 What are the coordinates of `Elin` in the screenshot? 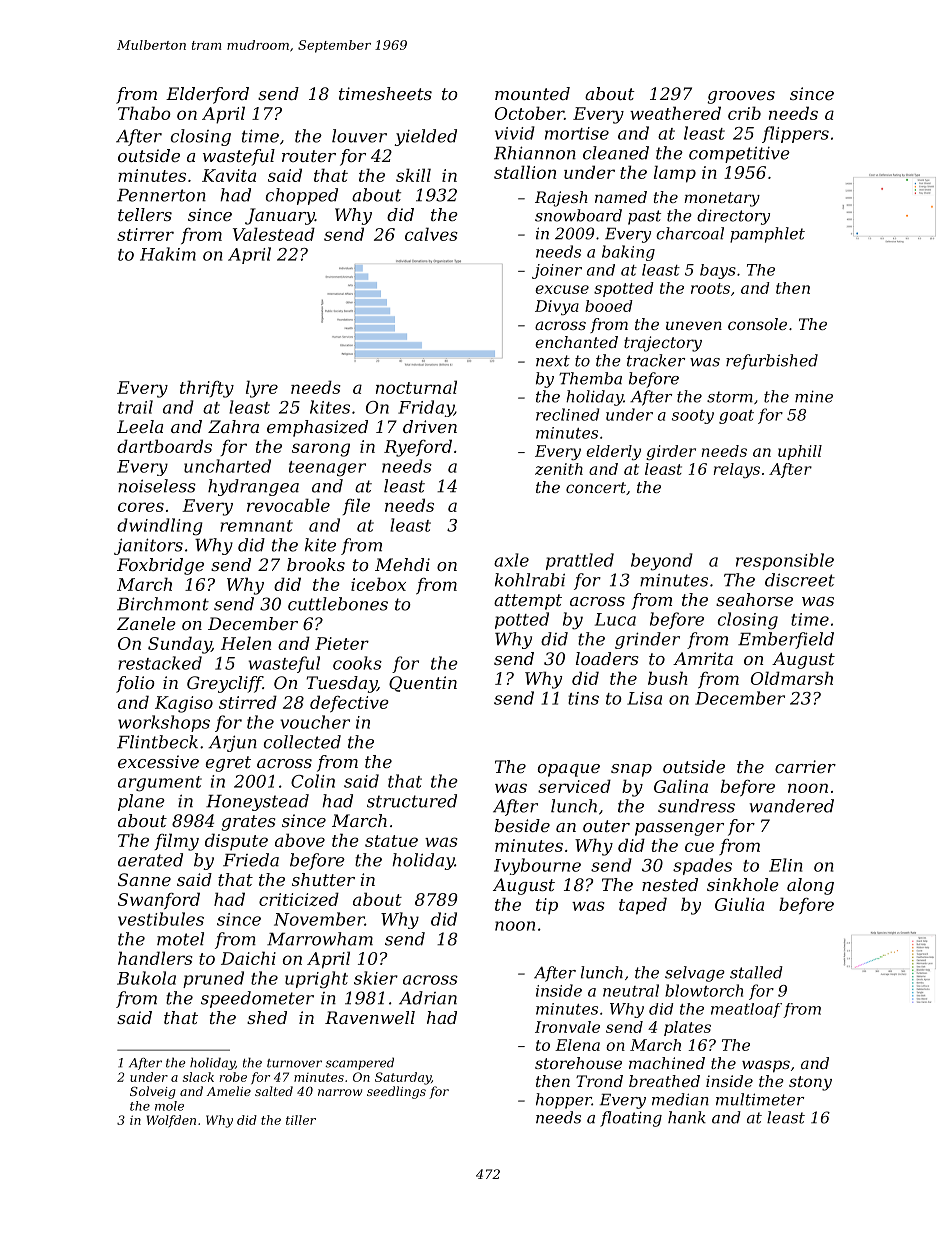 It's located at (786, 865).
